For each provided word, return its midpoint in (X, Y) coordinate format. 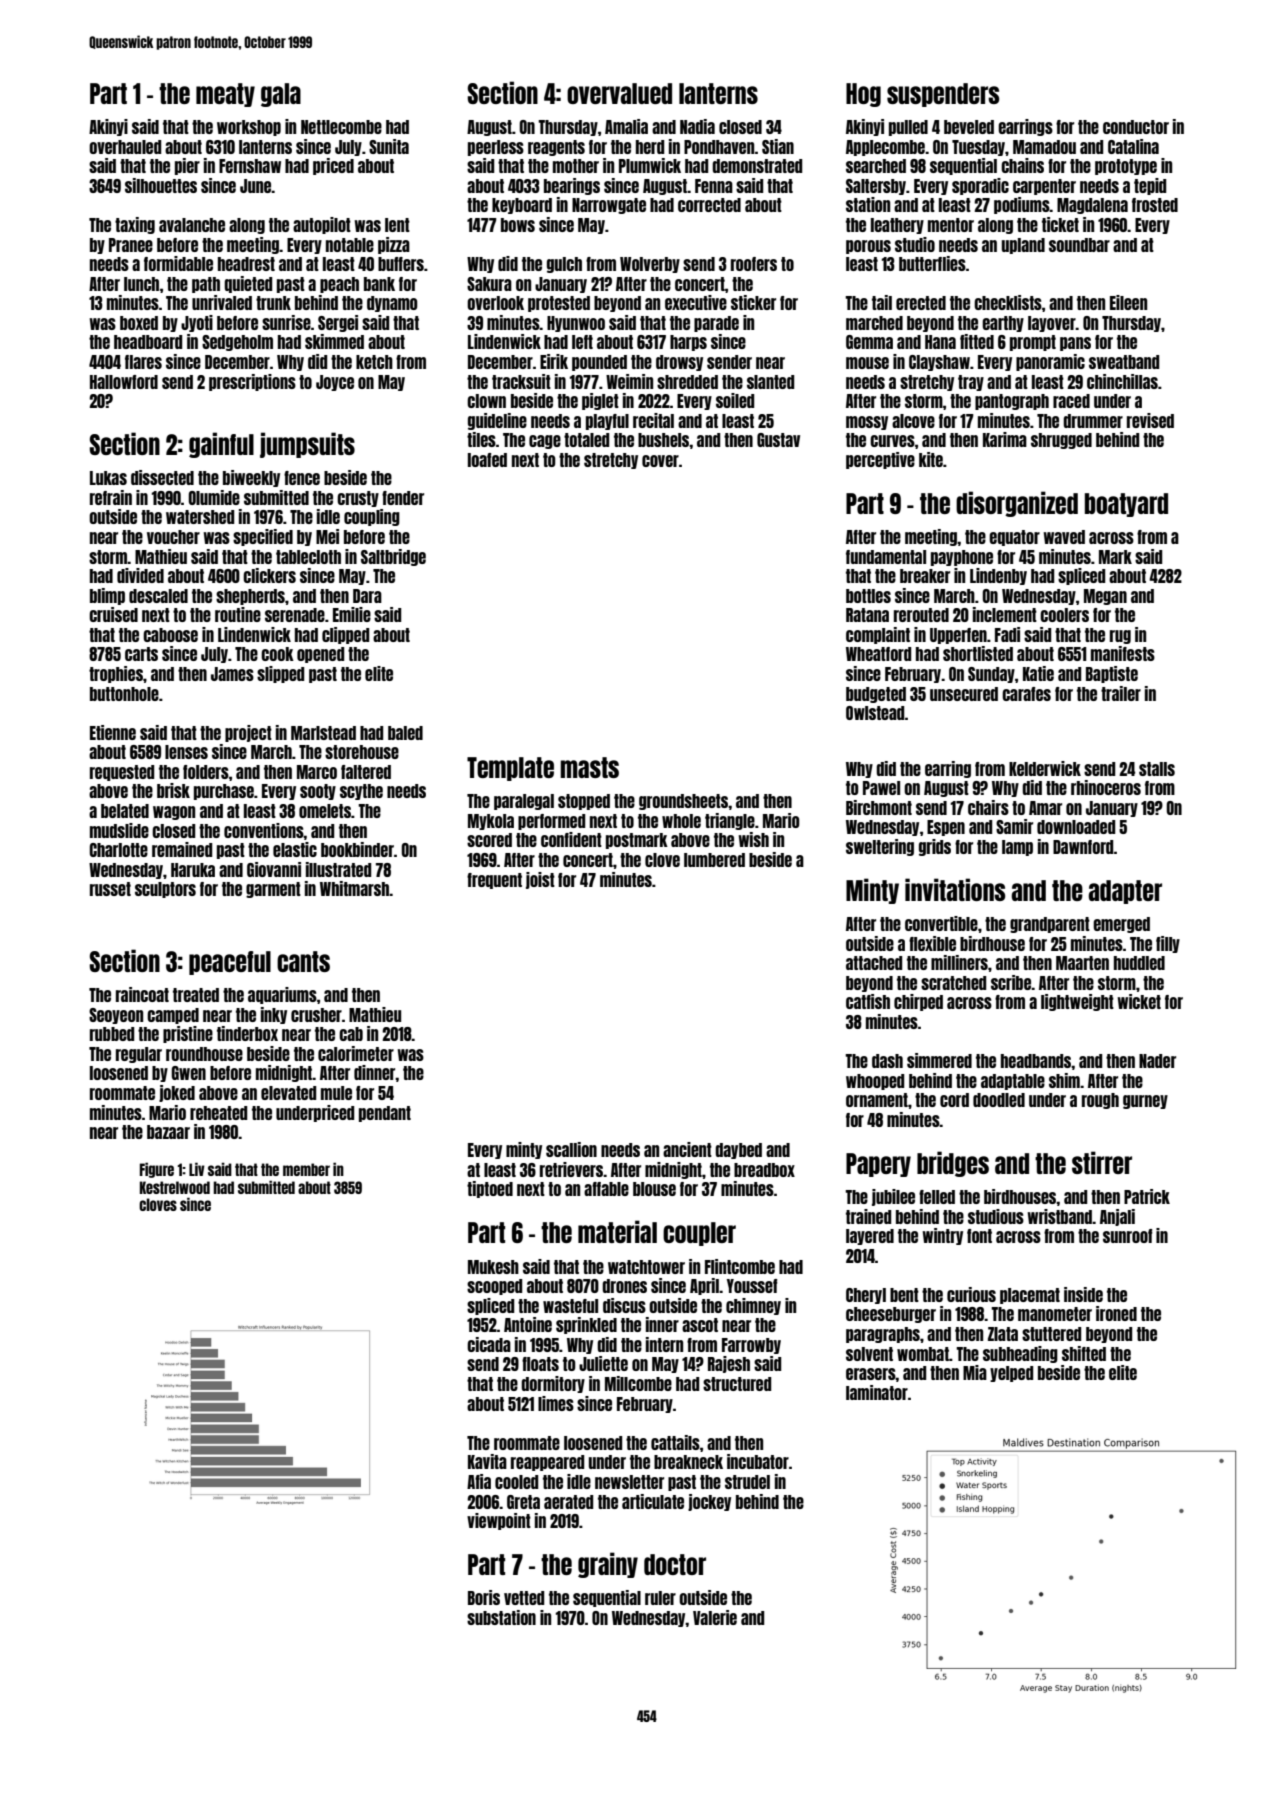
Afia (479, 1481)
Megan (1105, 597)
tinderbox (247, 1033)
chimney (753, 1306)
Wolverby (650, 265)
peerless (496, 148)
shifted (1084, 1353)
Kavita (487, 1461)
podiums (1022, 205)
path (206, 285)
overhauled (125, 147)
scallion (571, 1149)
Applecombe (885, 148)
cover (660, 461)
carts (141, 654)
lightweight (1077, 1002)
